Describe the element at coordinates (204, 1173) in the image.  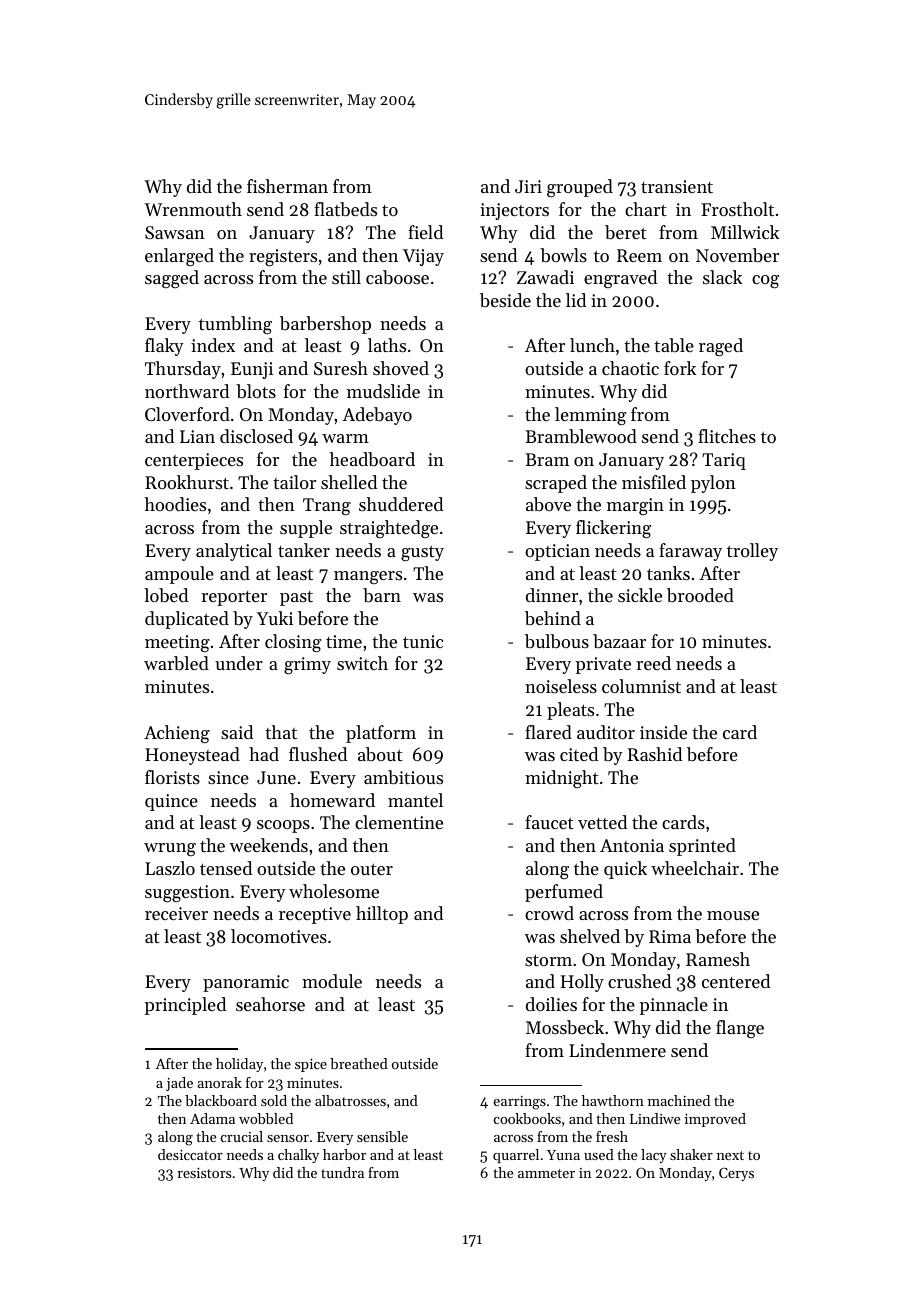
I see `resistors` at that location.
